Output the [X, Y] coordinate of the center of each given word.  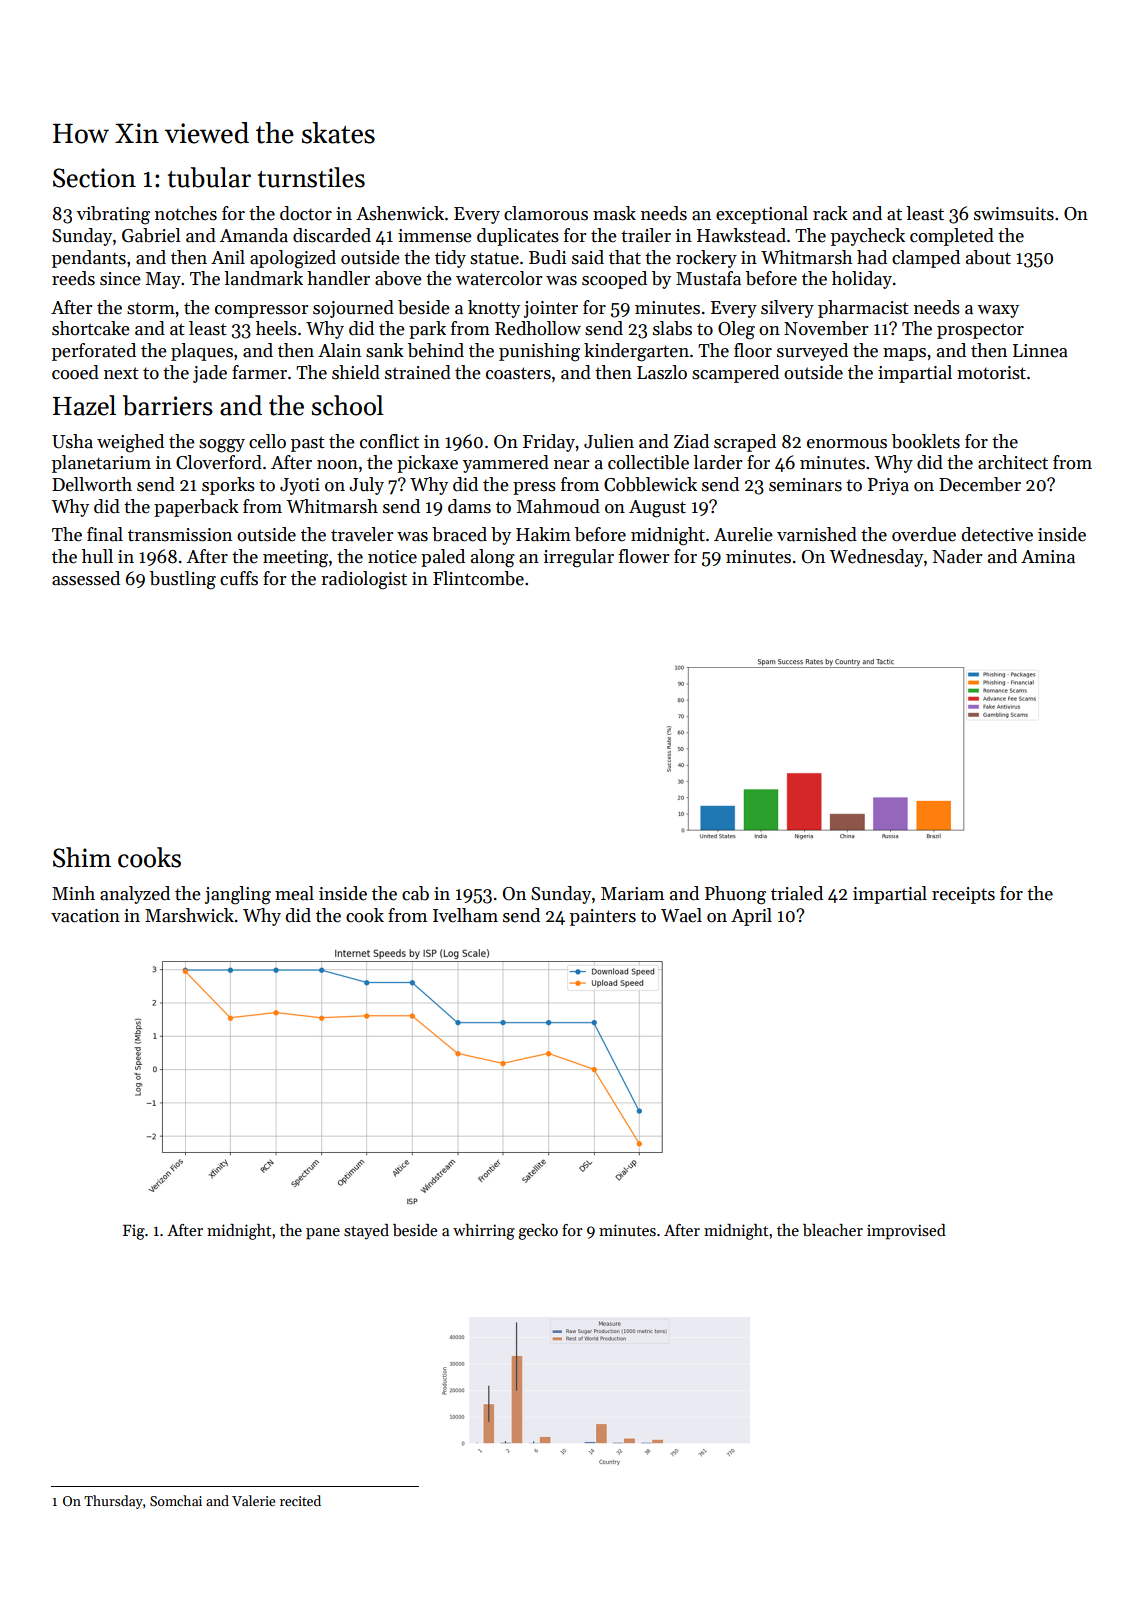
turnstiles [311, 177]
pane [323, 1234]
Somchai [176, 1500]
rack [830, 213]
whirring [484, 1232]
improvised [906, 1232]
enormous [847, 444]
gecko [538, 1232]
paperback [196, 508]
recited [300, 1500]
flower [644, 556]
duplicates [518, 237]
